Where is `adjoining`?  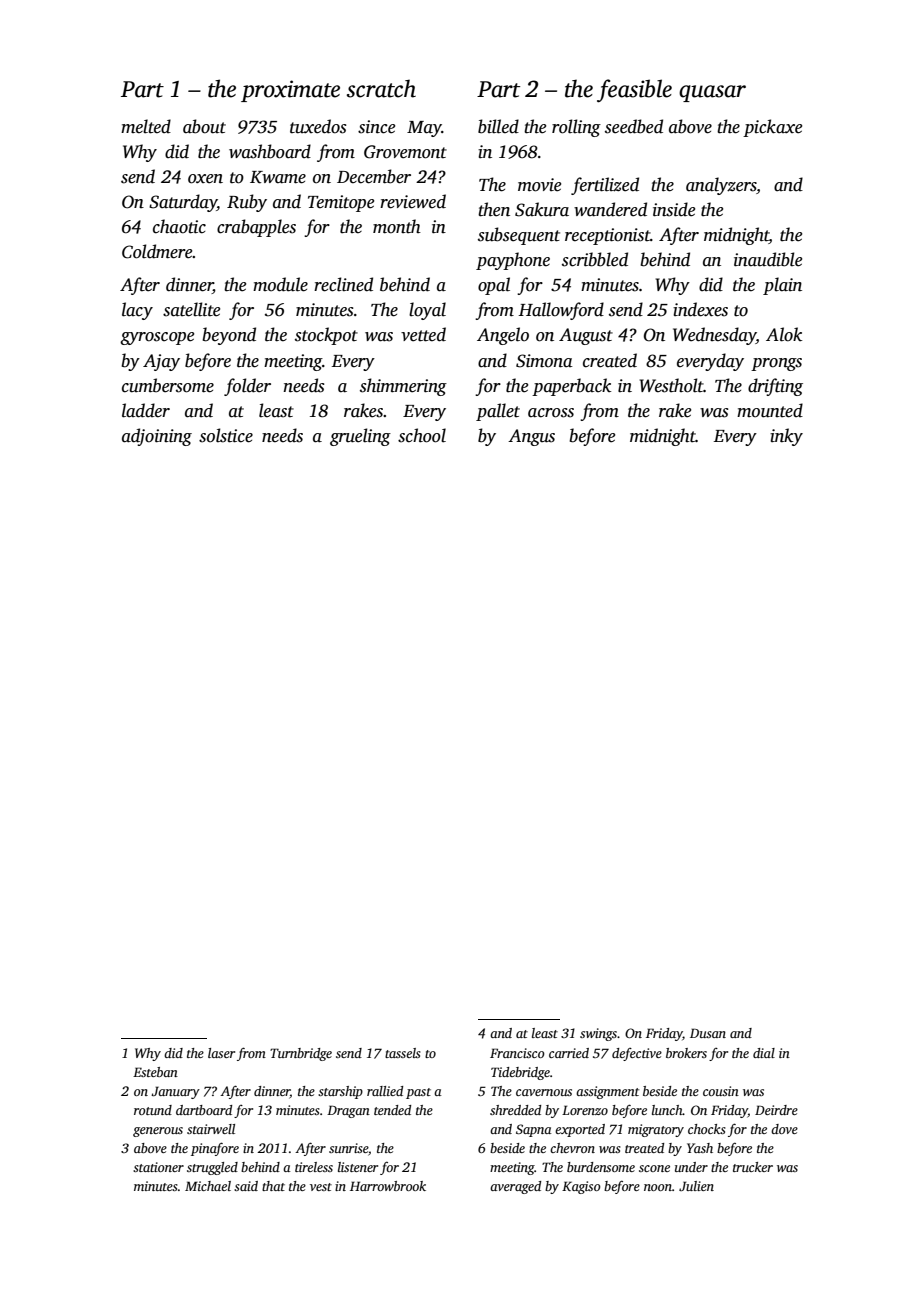 adjoining is located at coordinates (157, 437).
